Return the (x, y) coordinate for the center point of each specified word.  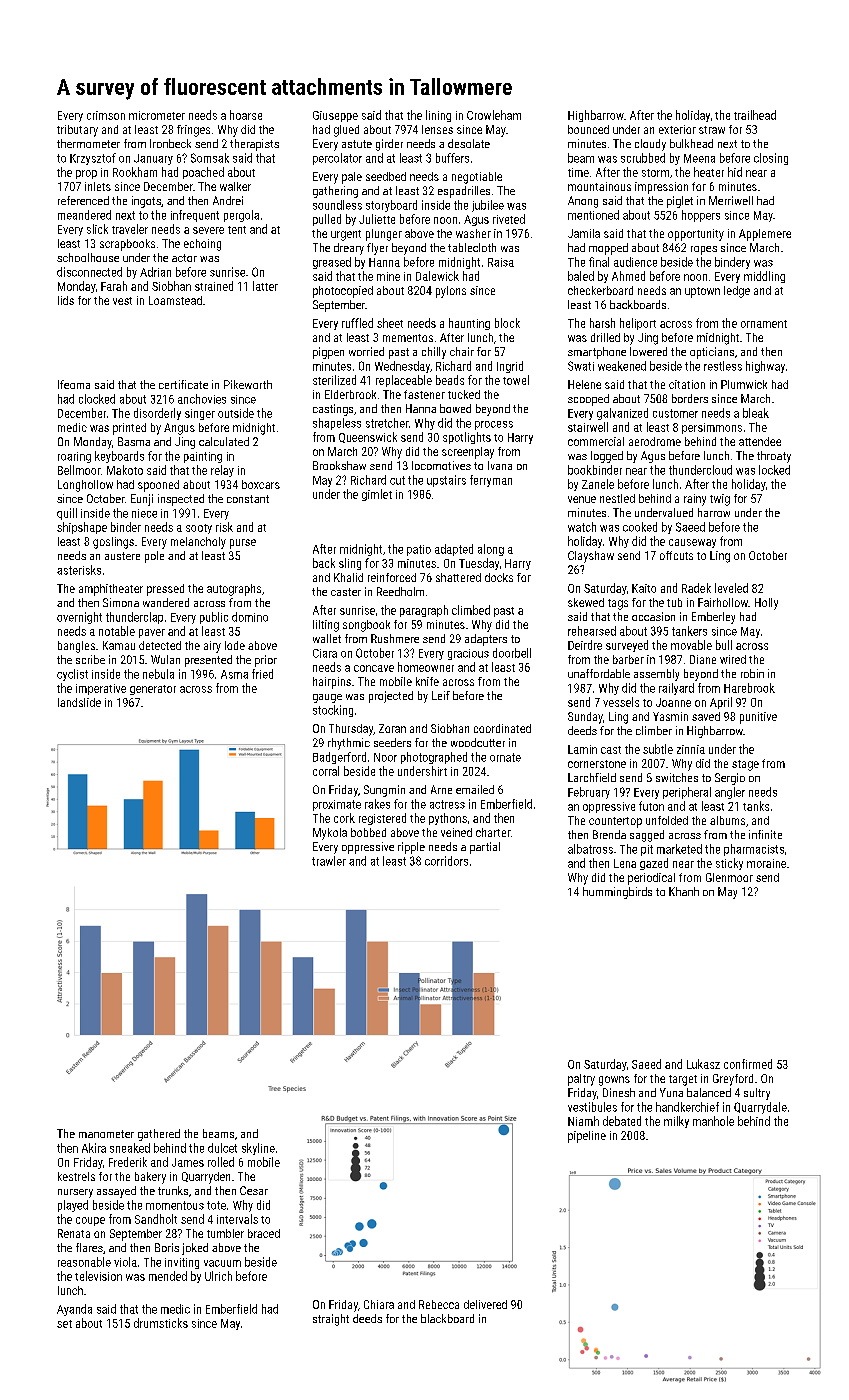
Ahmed (628, 276)
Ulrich (218, 1276)
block (507, 323)
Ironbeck (170, 143)
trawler (329, 861)
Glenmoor (729, 877)
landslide (79, 702)
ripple (411, 848)
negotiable (477, 178)
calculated (224, 441)
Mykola (330, 834)
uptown (702, 292)
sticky (729, 864)
